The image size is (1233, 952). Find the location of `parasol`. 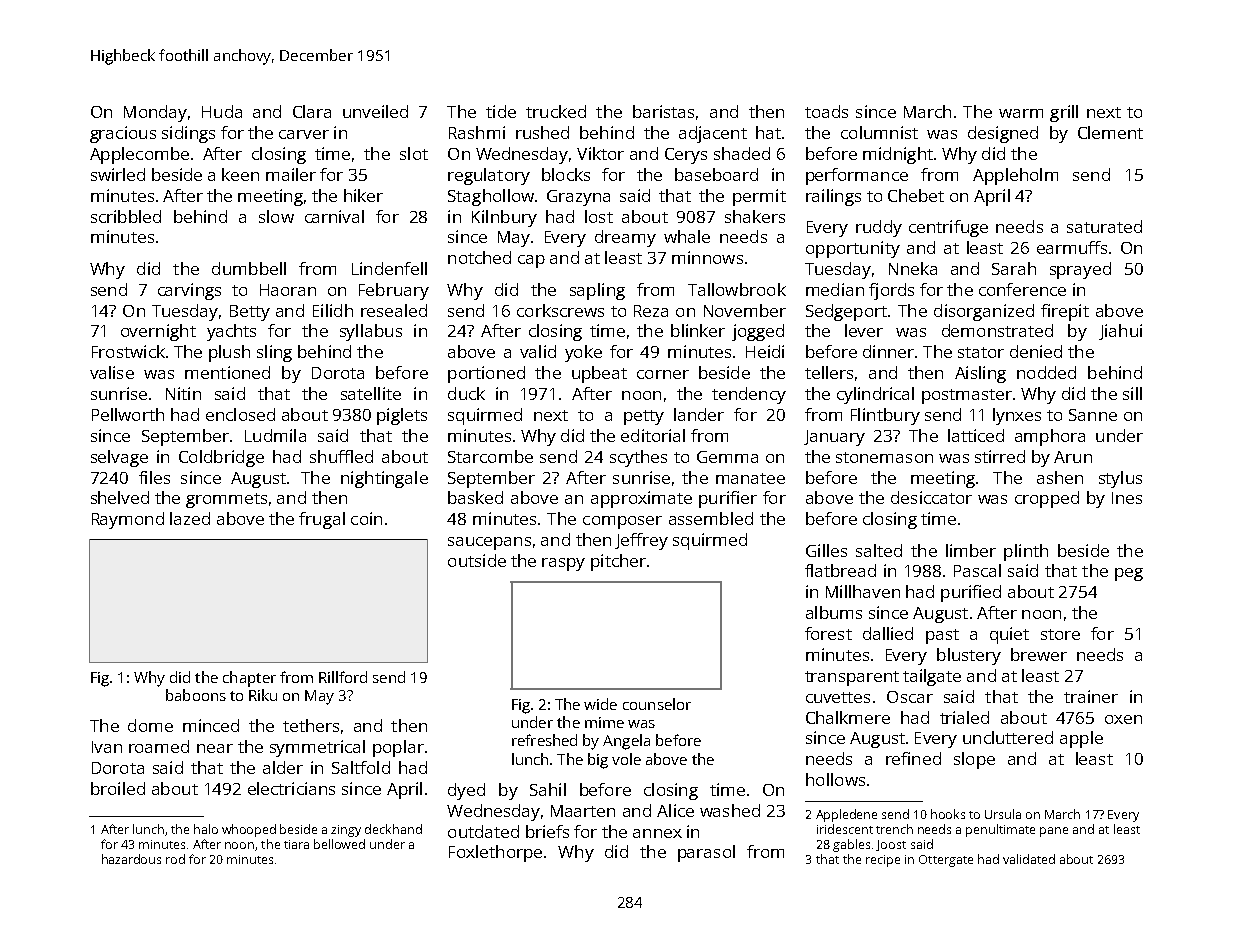

parasol is located at coordinates (706, 853).
